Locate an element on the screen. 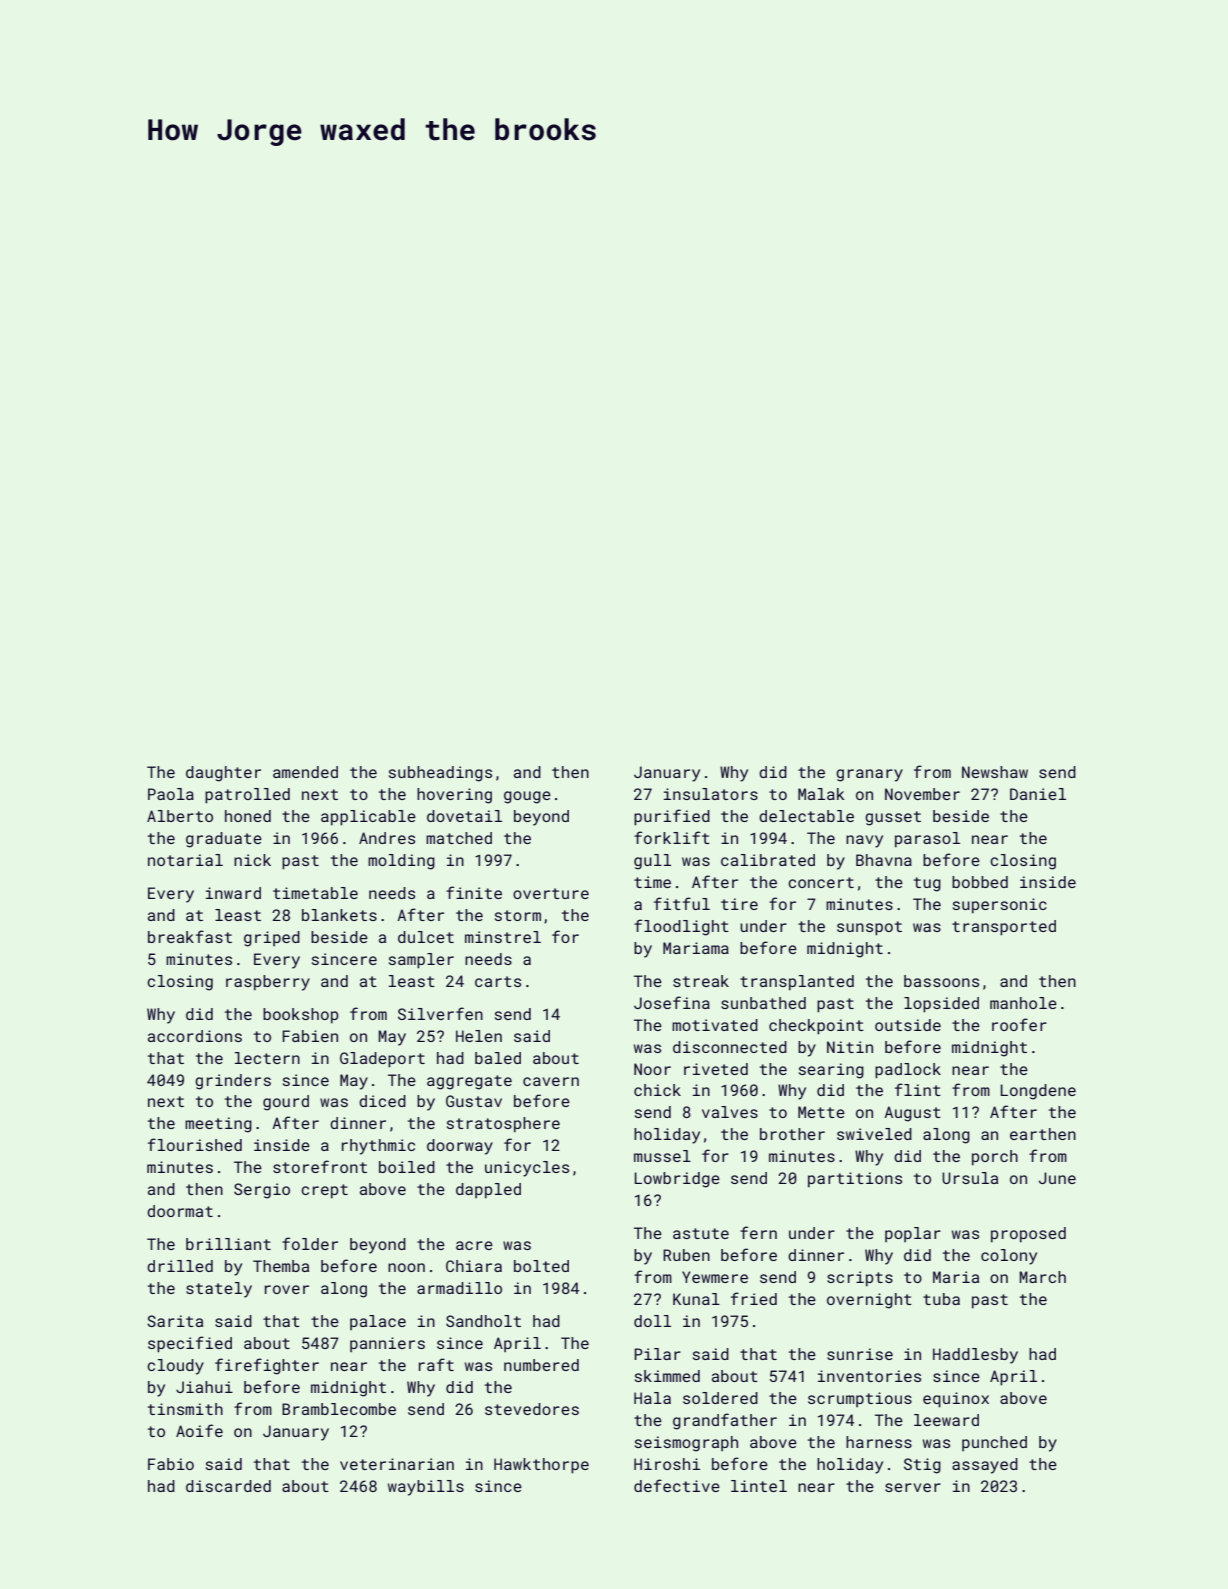  calibrated is located at coordinates (768, 860).
